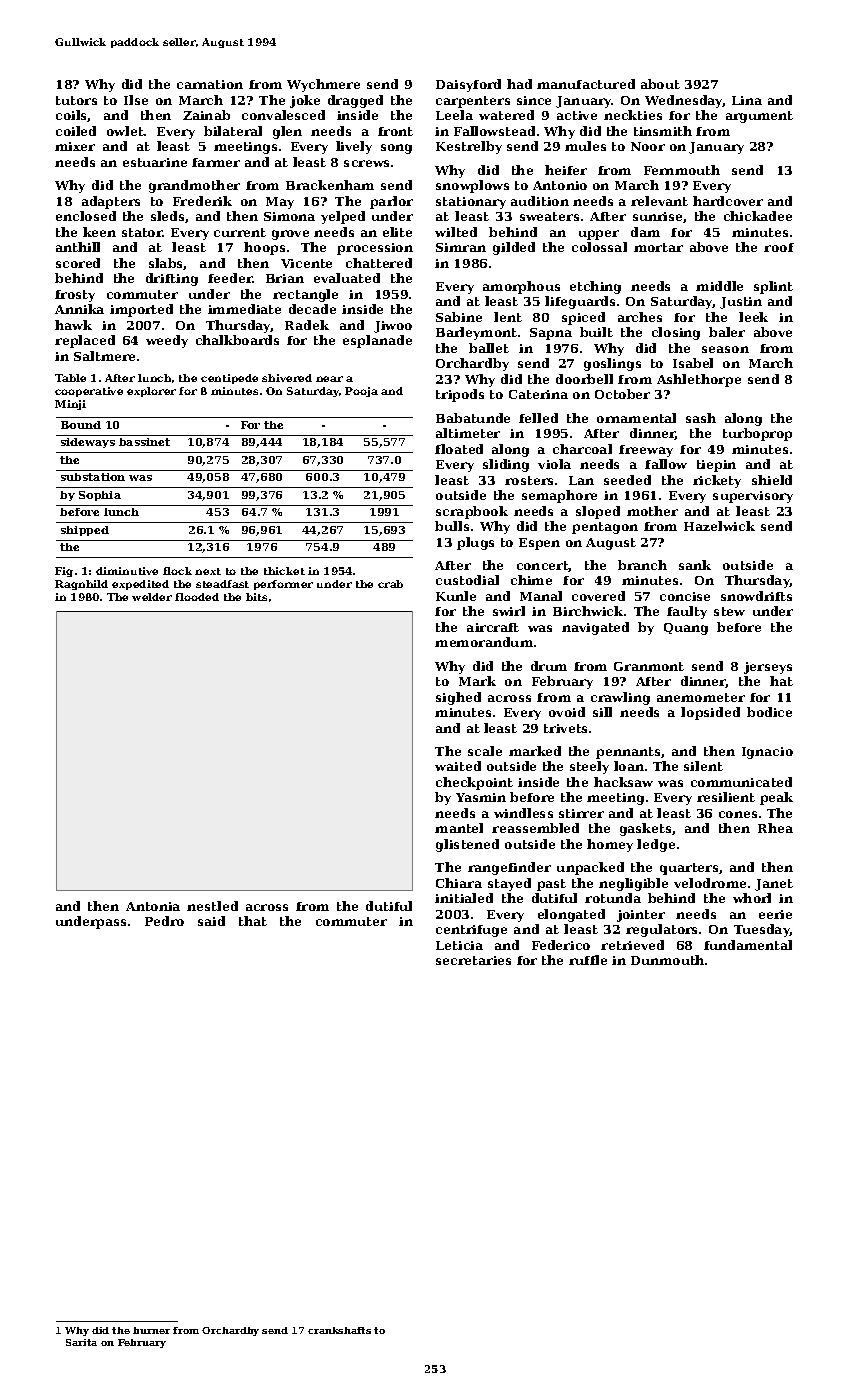 Image resolution: width=849 pixels, height=1400 pixels. What do you see at coordinates (210, 84) in the screenshot?
I see `carnation` at bounding box center [210, 84].
